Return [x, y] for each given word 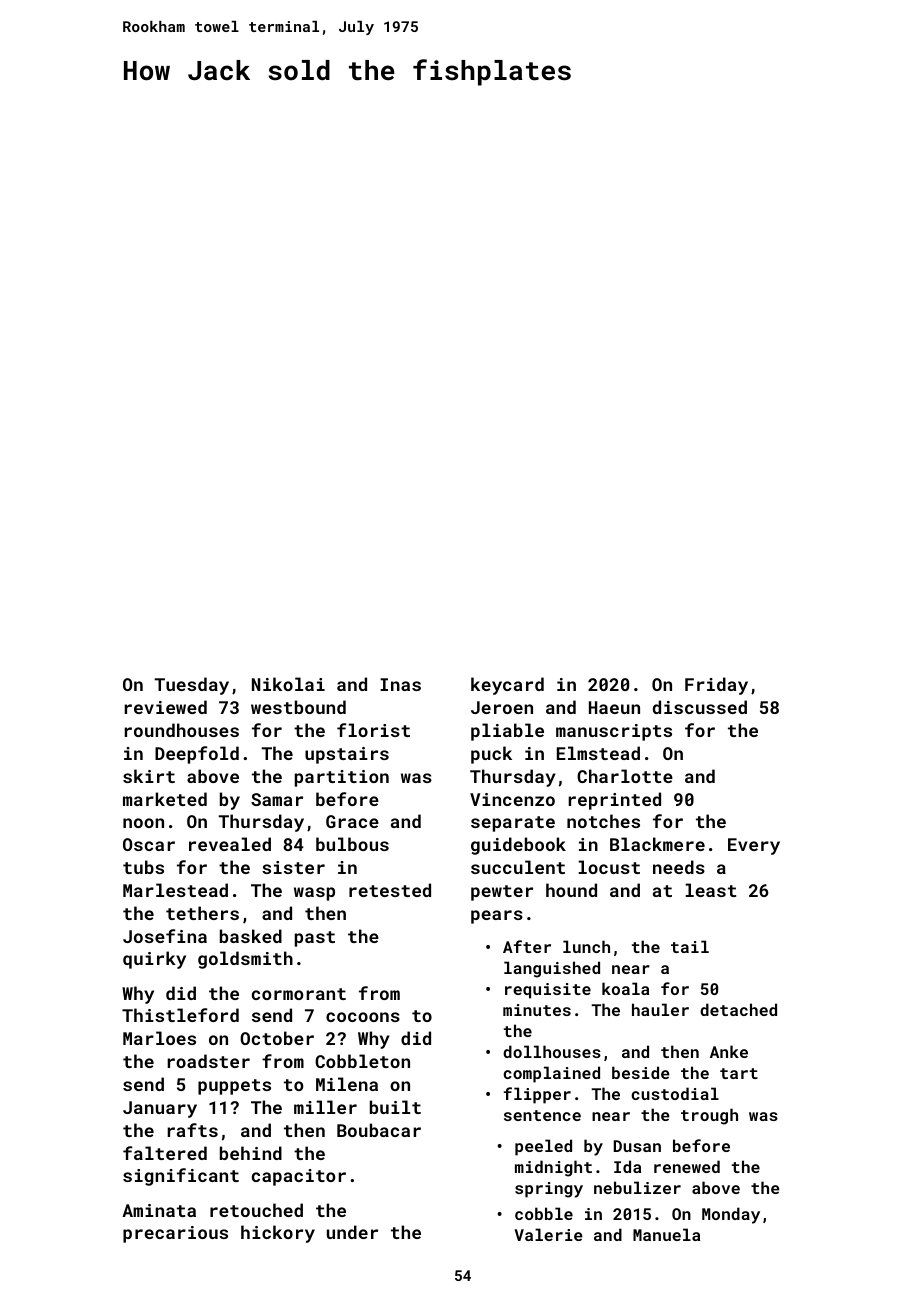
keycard [507, 686]
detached [738, 1009]
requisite [548, 991]
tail [690, 946]
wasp [314, 894]
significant [181, 1177]
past [315, 939]
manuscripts [614, 732]
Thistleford [180, 1015]
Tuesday [191, 686]
